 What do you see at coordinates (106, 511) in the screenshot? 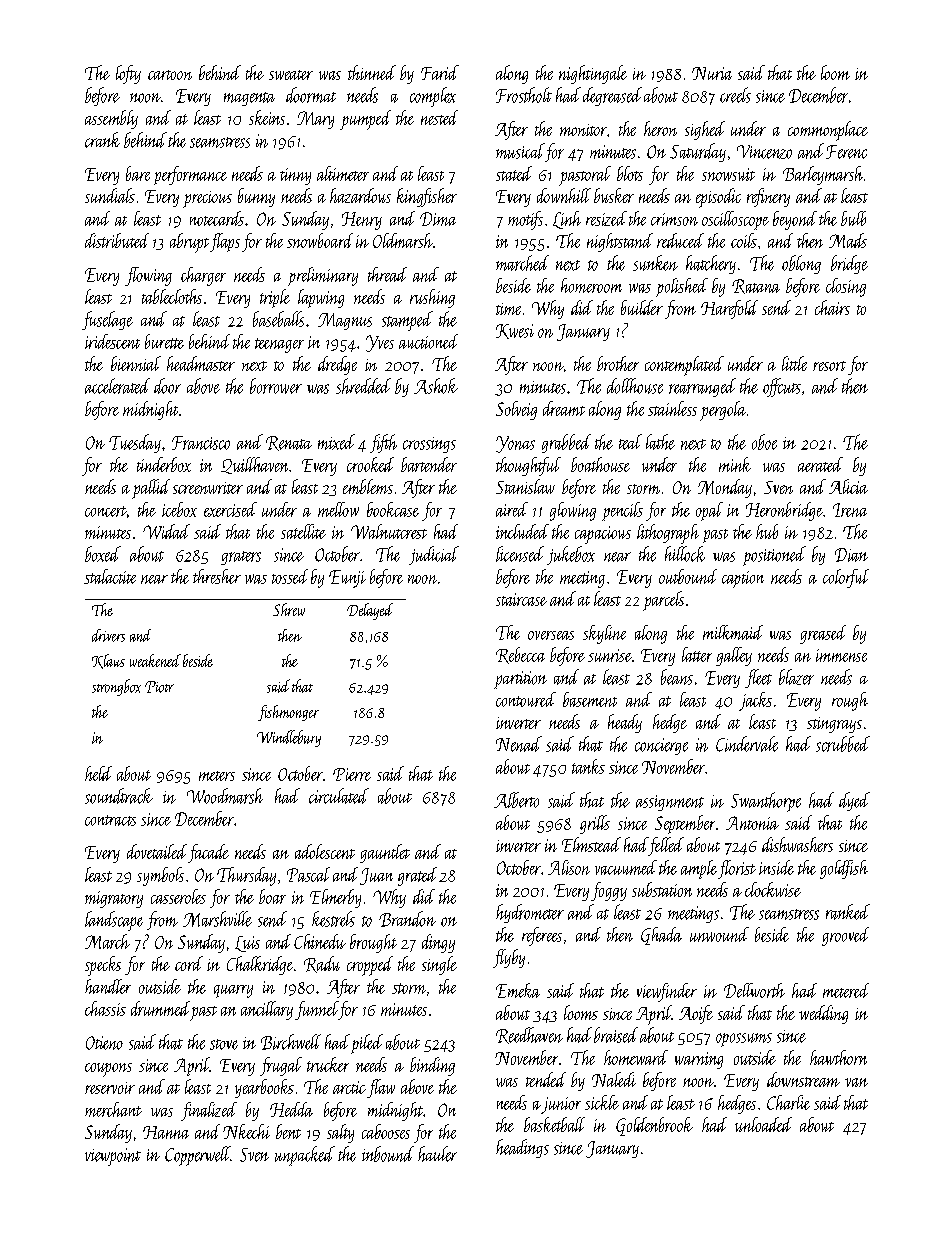
I see `concert` at bounding box center [106, 511].
